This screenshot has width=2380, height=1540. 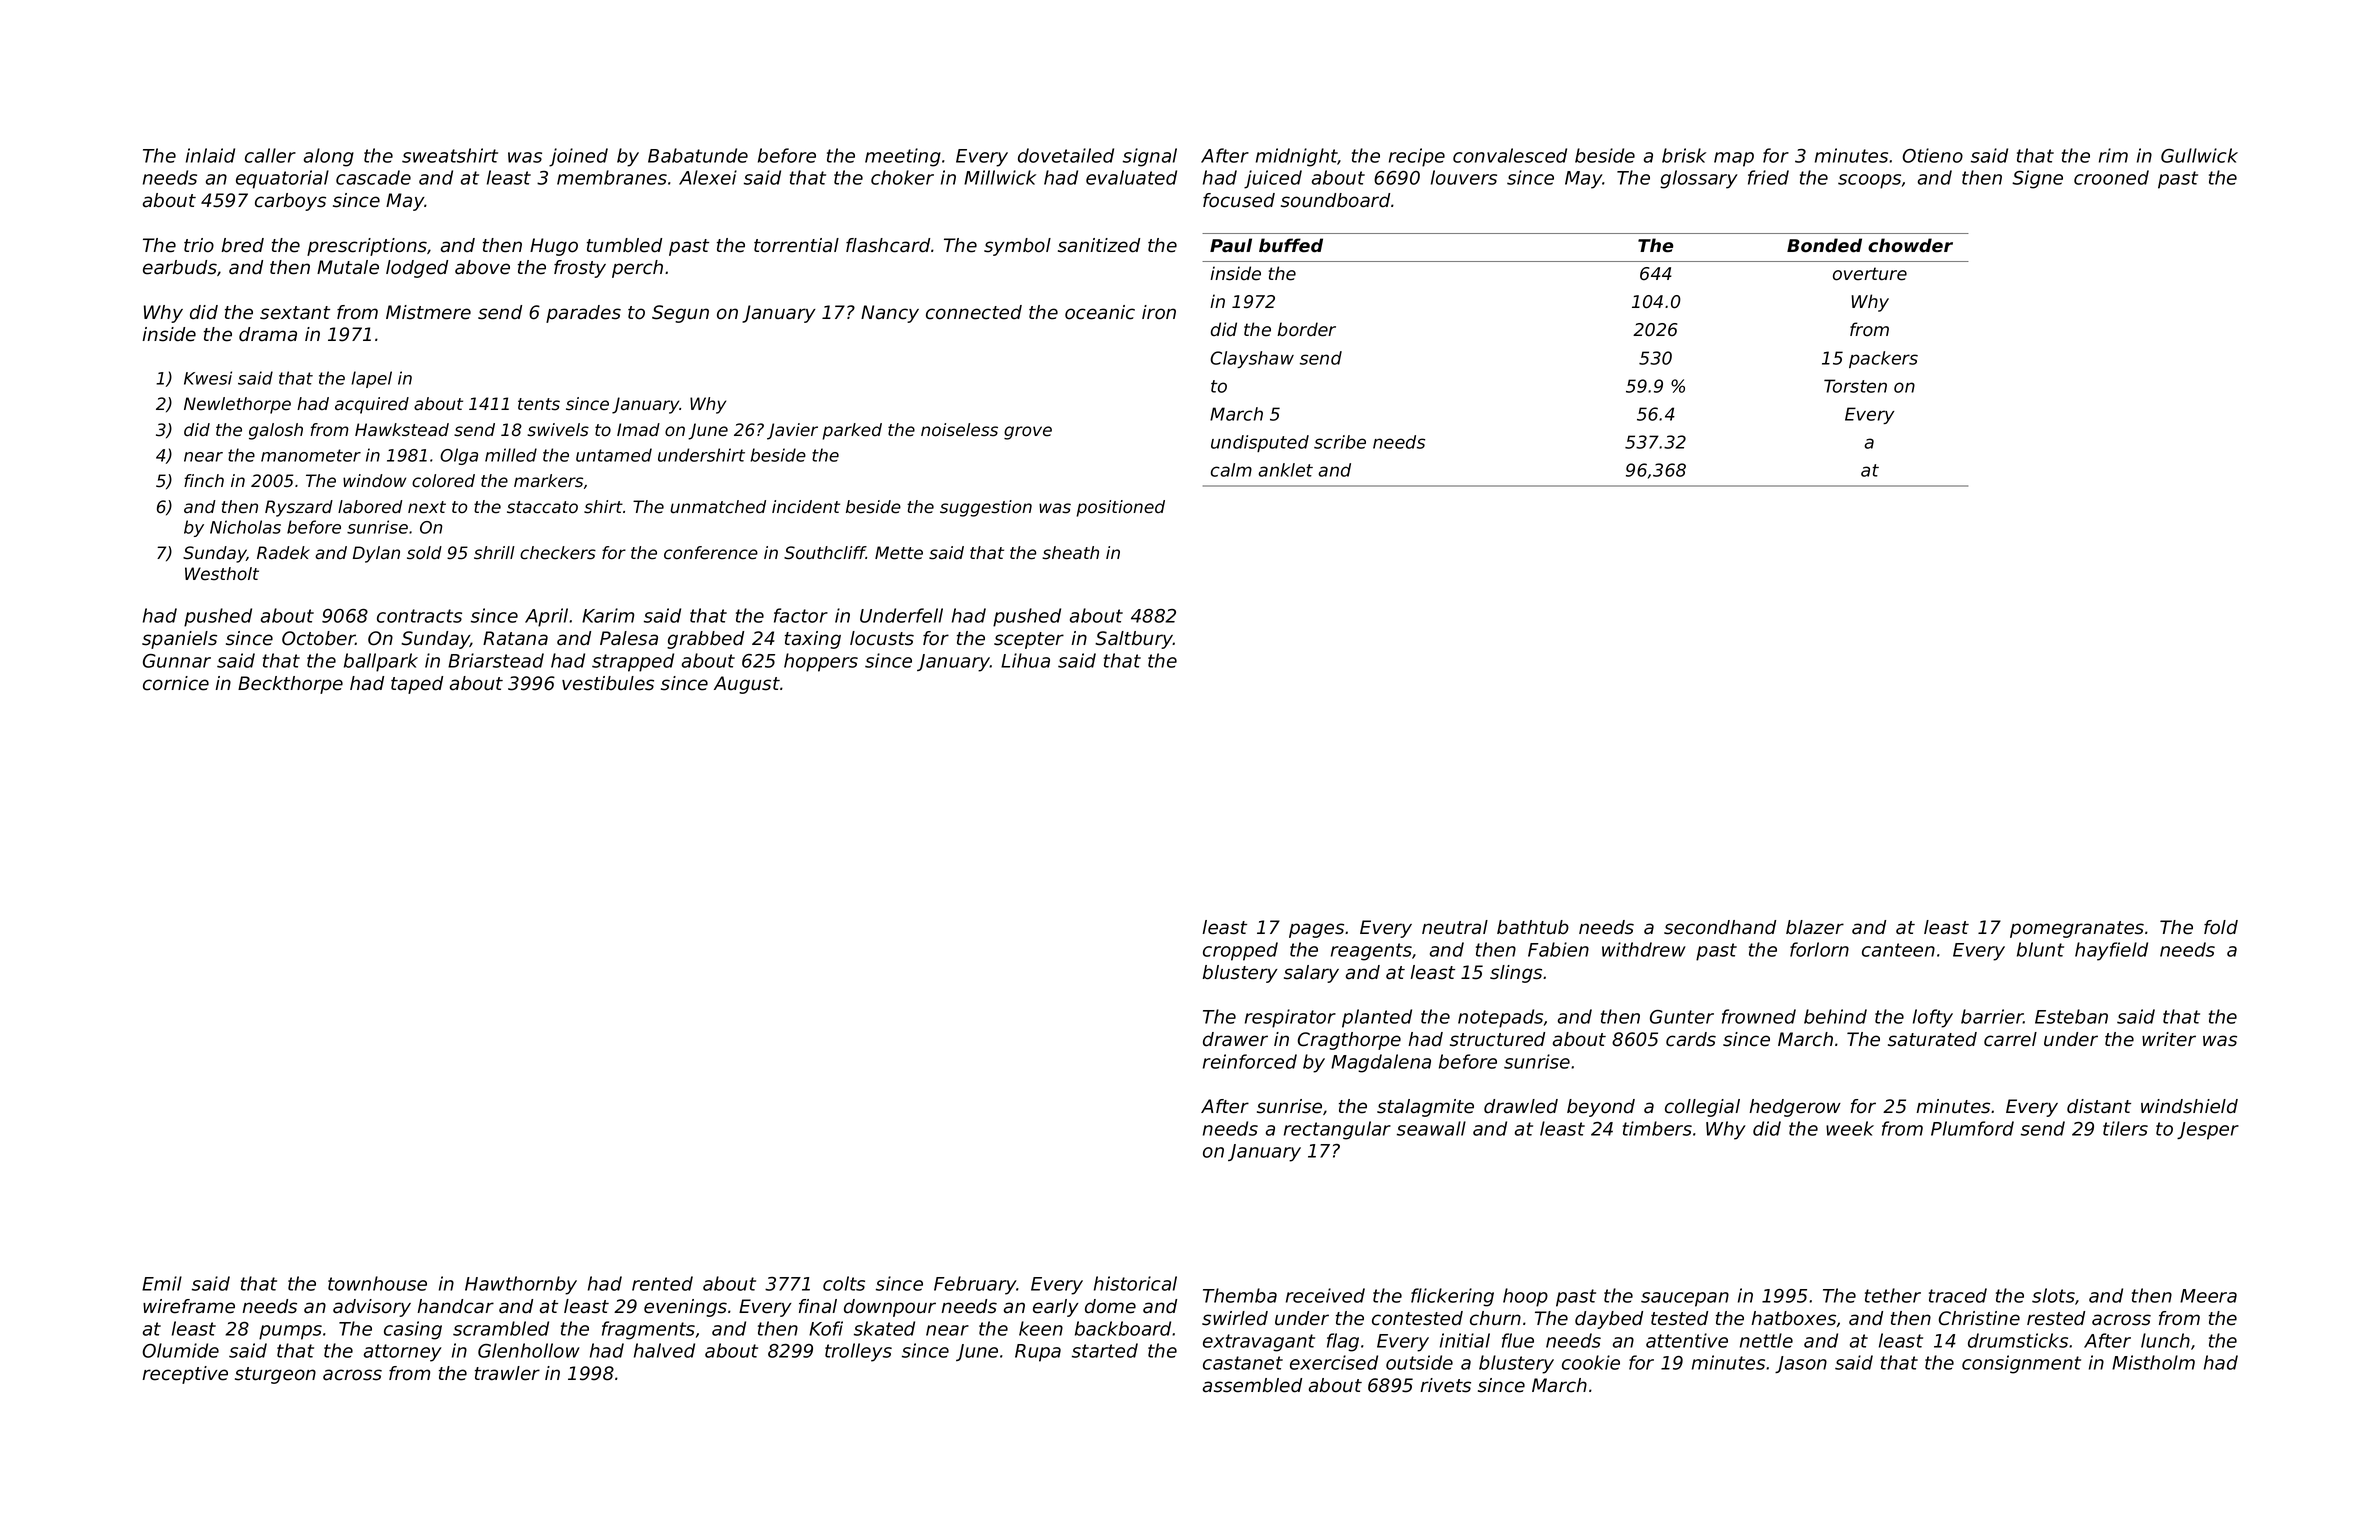 I want to click on townhouse, so click(x=377, y=1283).
